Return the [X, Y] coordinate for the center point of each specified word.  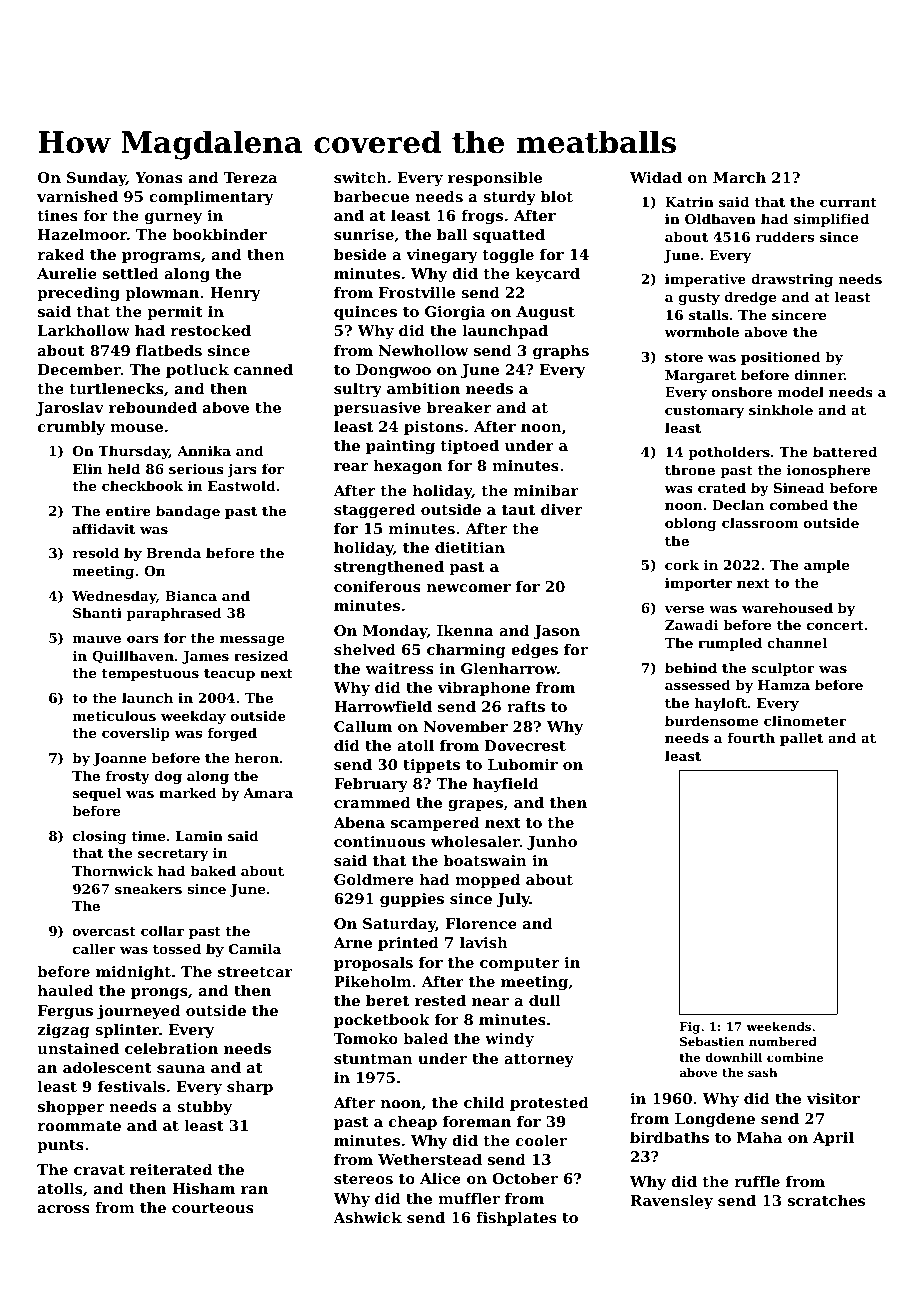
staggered [375, 511]
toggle [508, 256]
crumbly [71, 428]
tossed [177, 948]
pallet [801, 739]
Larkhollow [84, 330]
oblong [691, 524]
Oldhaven [720, 218]
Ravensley [671, 1202]
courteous [213, 1208]
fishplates [516, 1219]
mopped [487, 881]
